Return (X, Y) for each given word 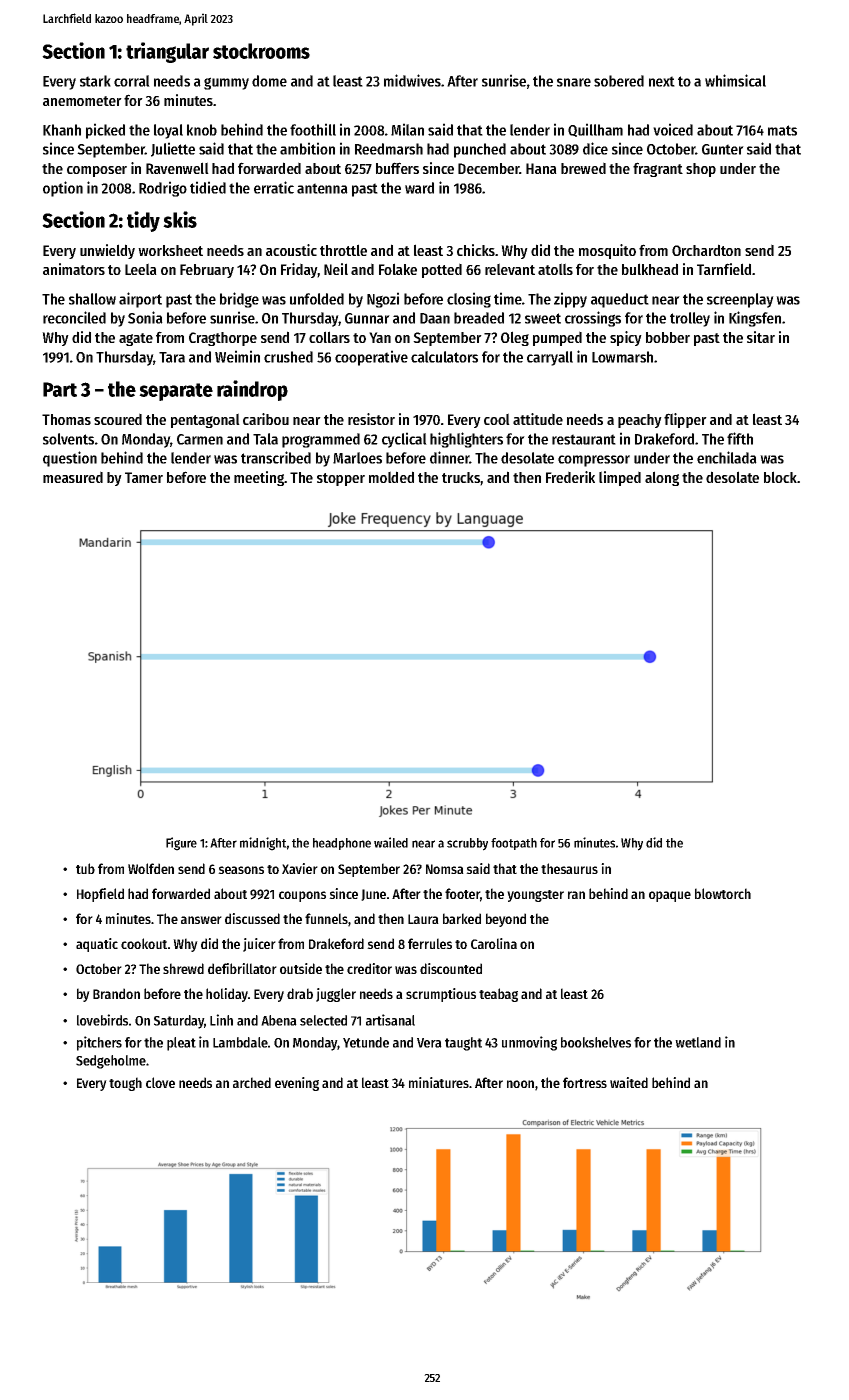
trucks (461, 479)
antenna (322, 188)
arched (252, 1082)
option (63, 189)
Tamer (144, 477)
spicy (626, 338)
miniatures (439, 1082)
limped (620, 478)
